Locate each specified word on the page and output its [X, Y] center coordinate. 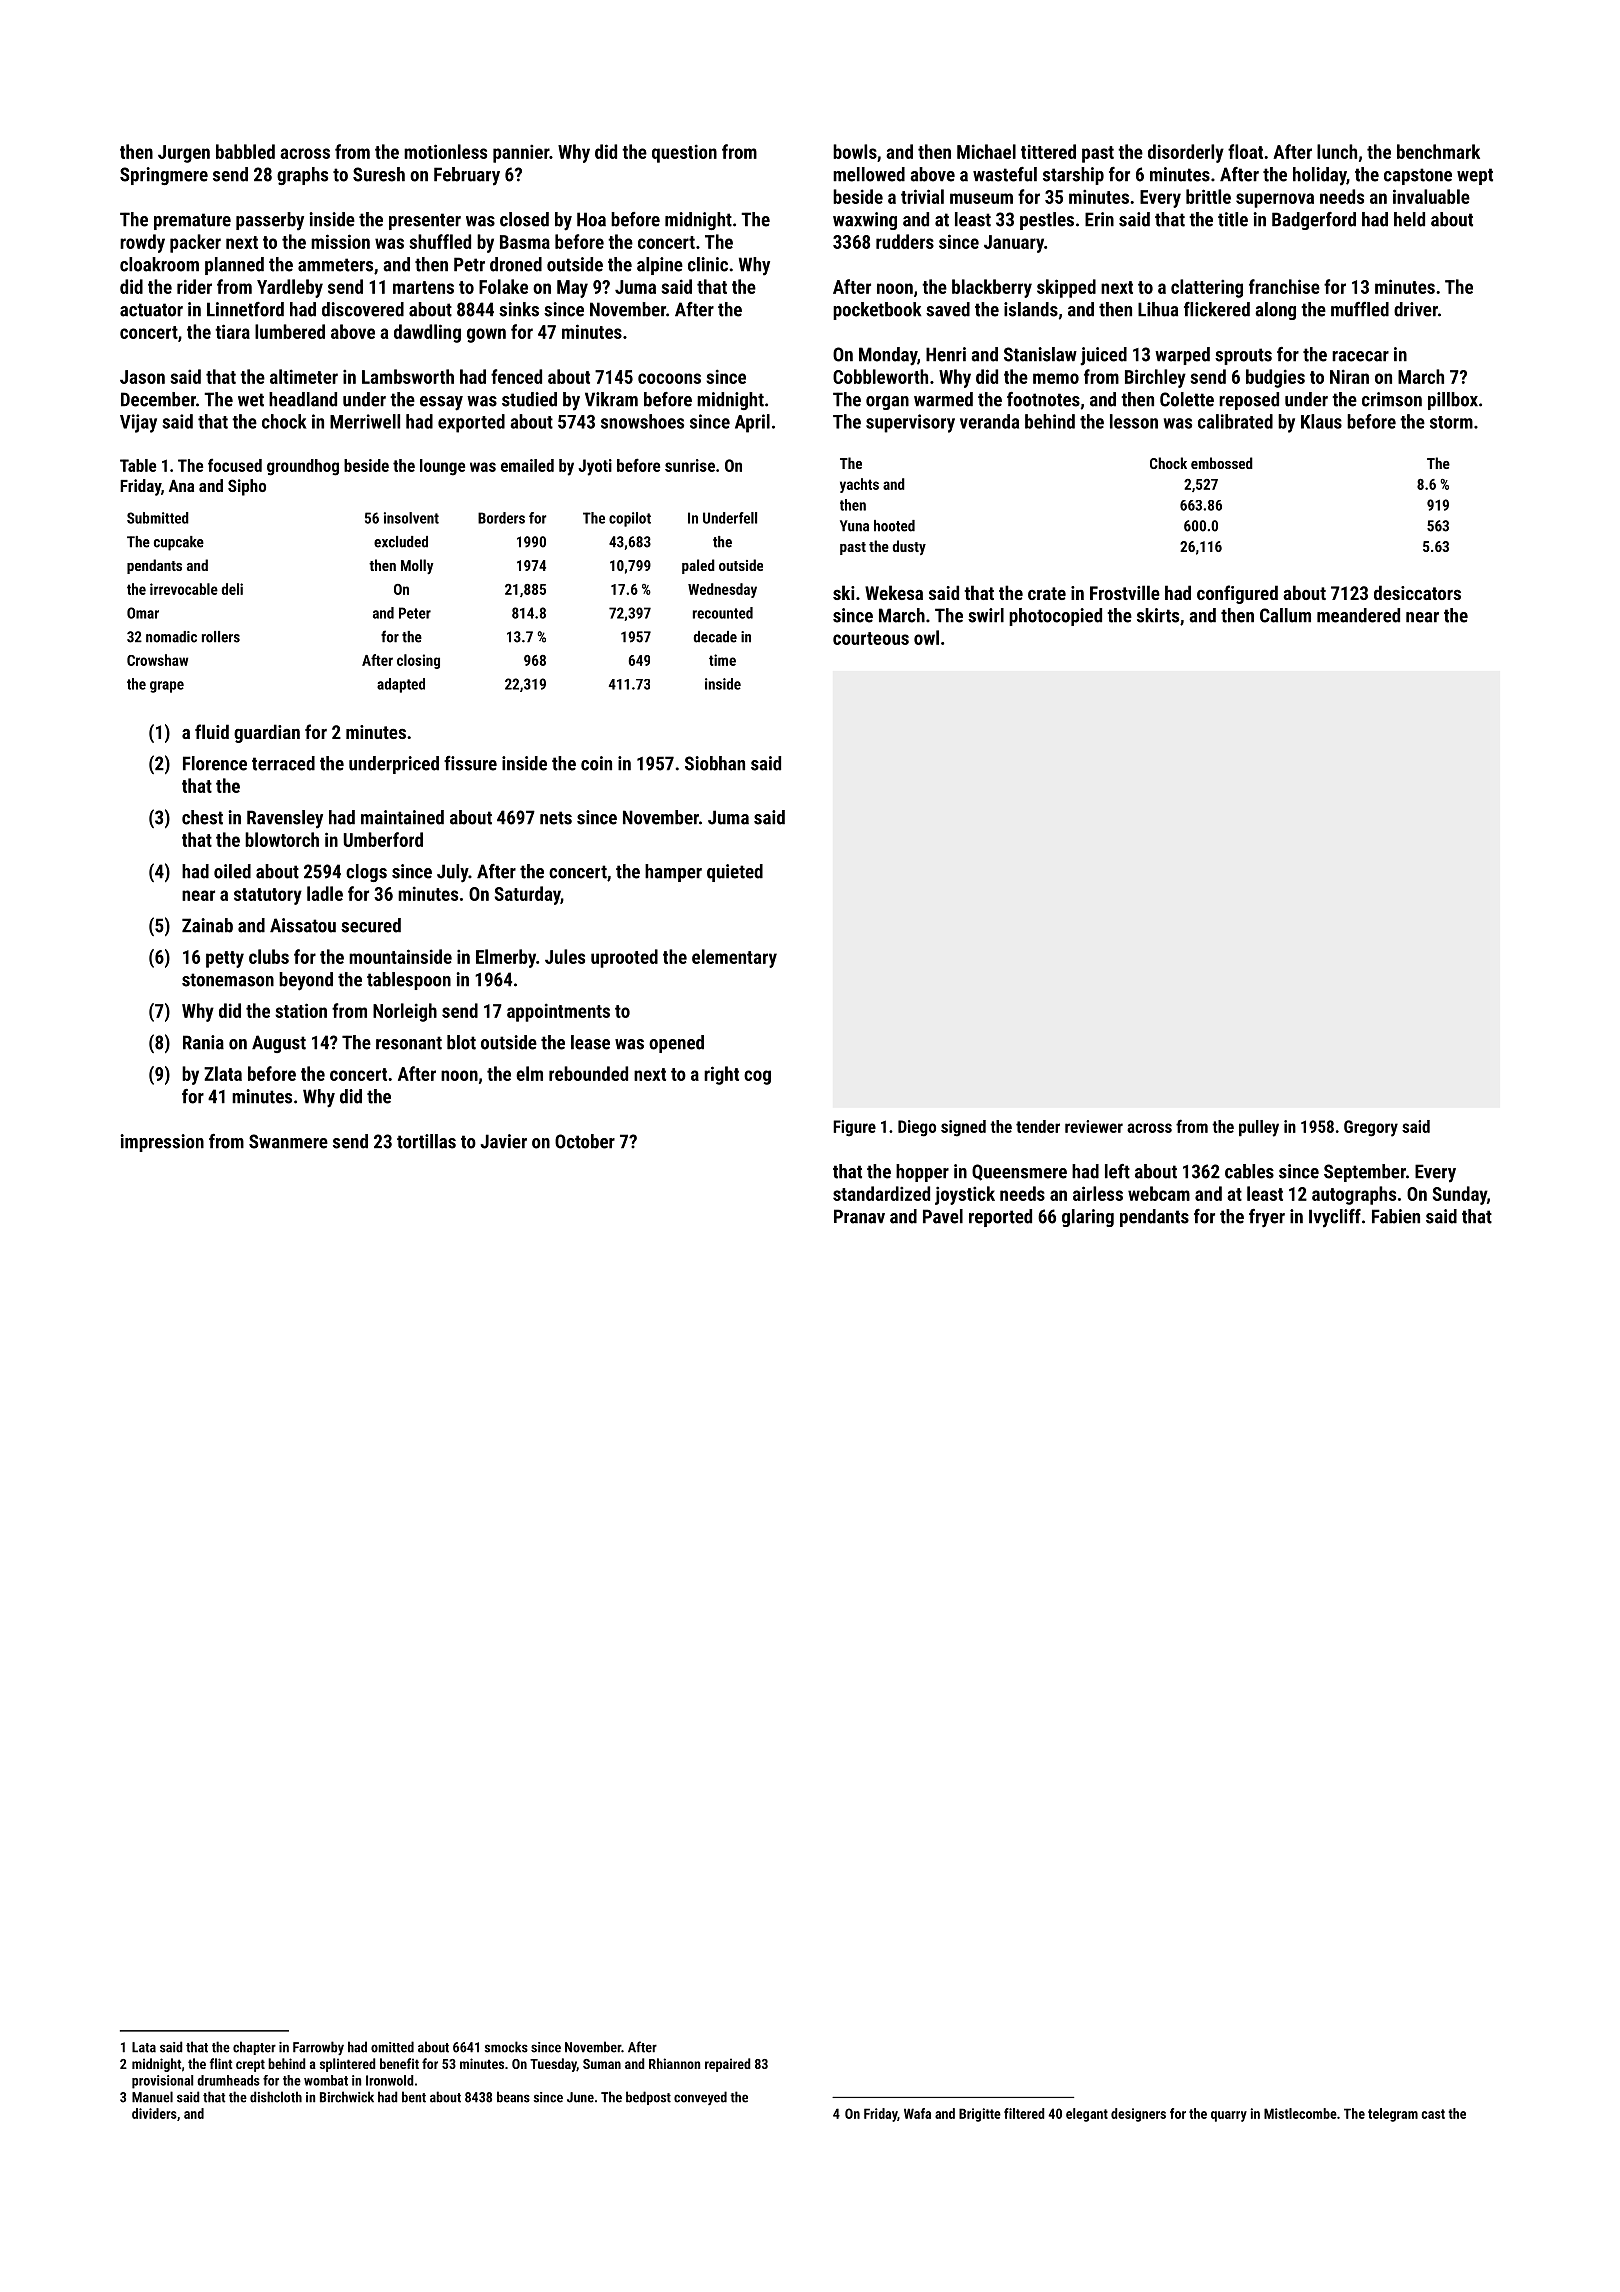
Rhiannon [674, 2063]
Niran [1349, 376]
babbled [245, 151]
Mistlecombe [1300, 2113]
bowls [855, 151]
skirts [1158, 615]
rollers [221, 637]
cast [1433, 2114]
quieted [735, 873]
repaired [728, 2065]
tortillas [426, 1141]
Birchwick [347, 2097]
